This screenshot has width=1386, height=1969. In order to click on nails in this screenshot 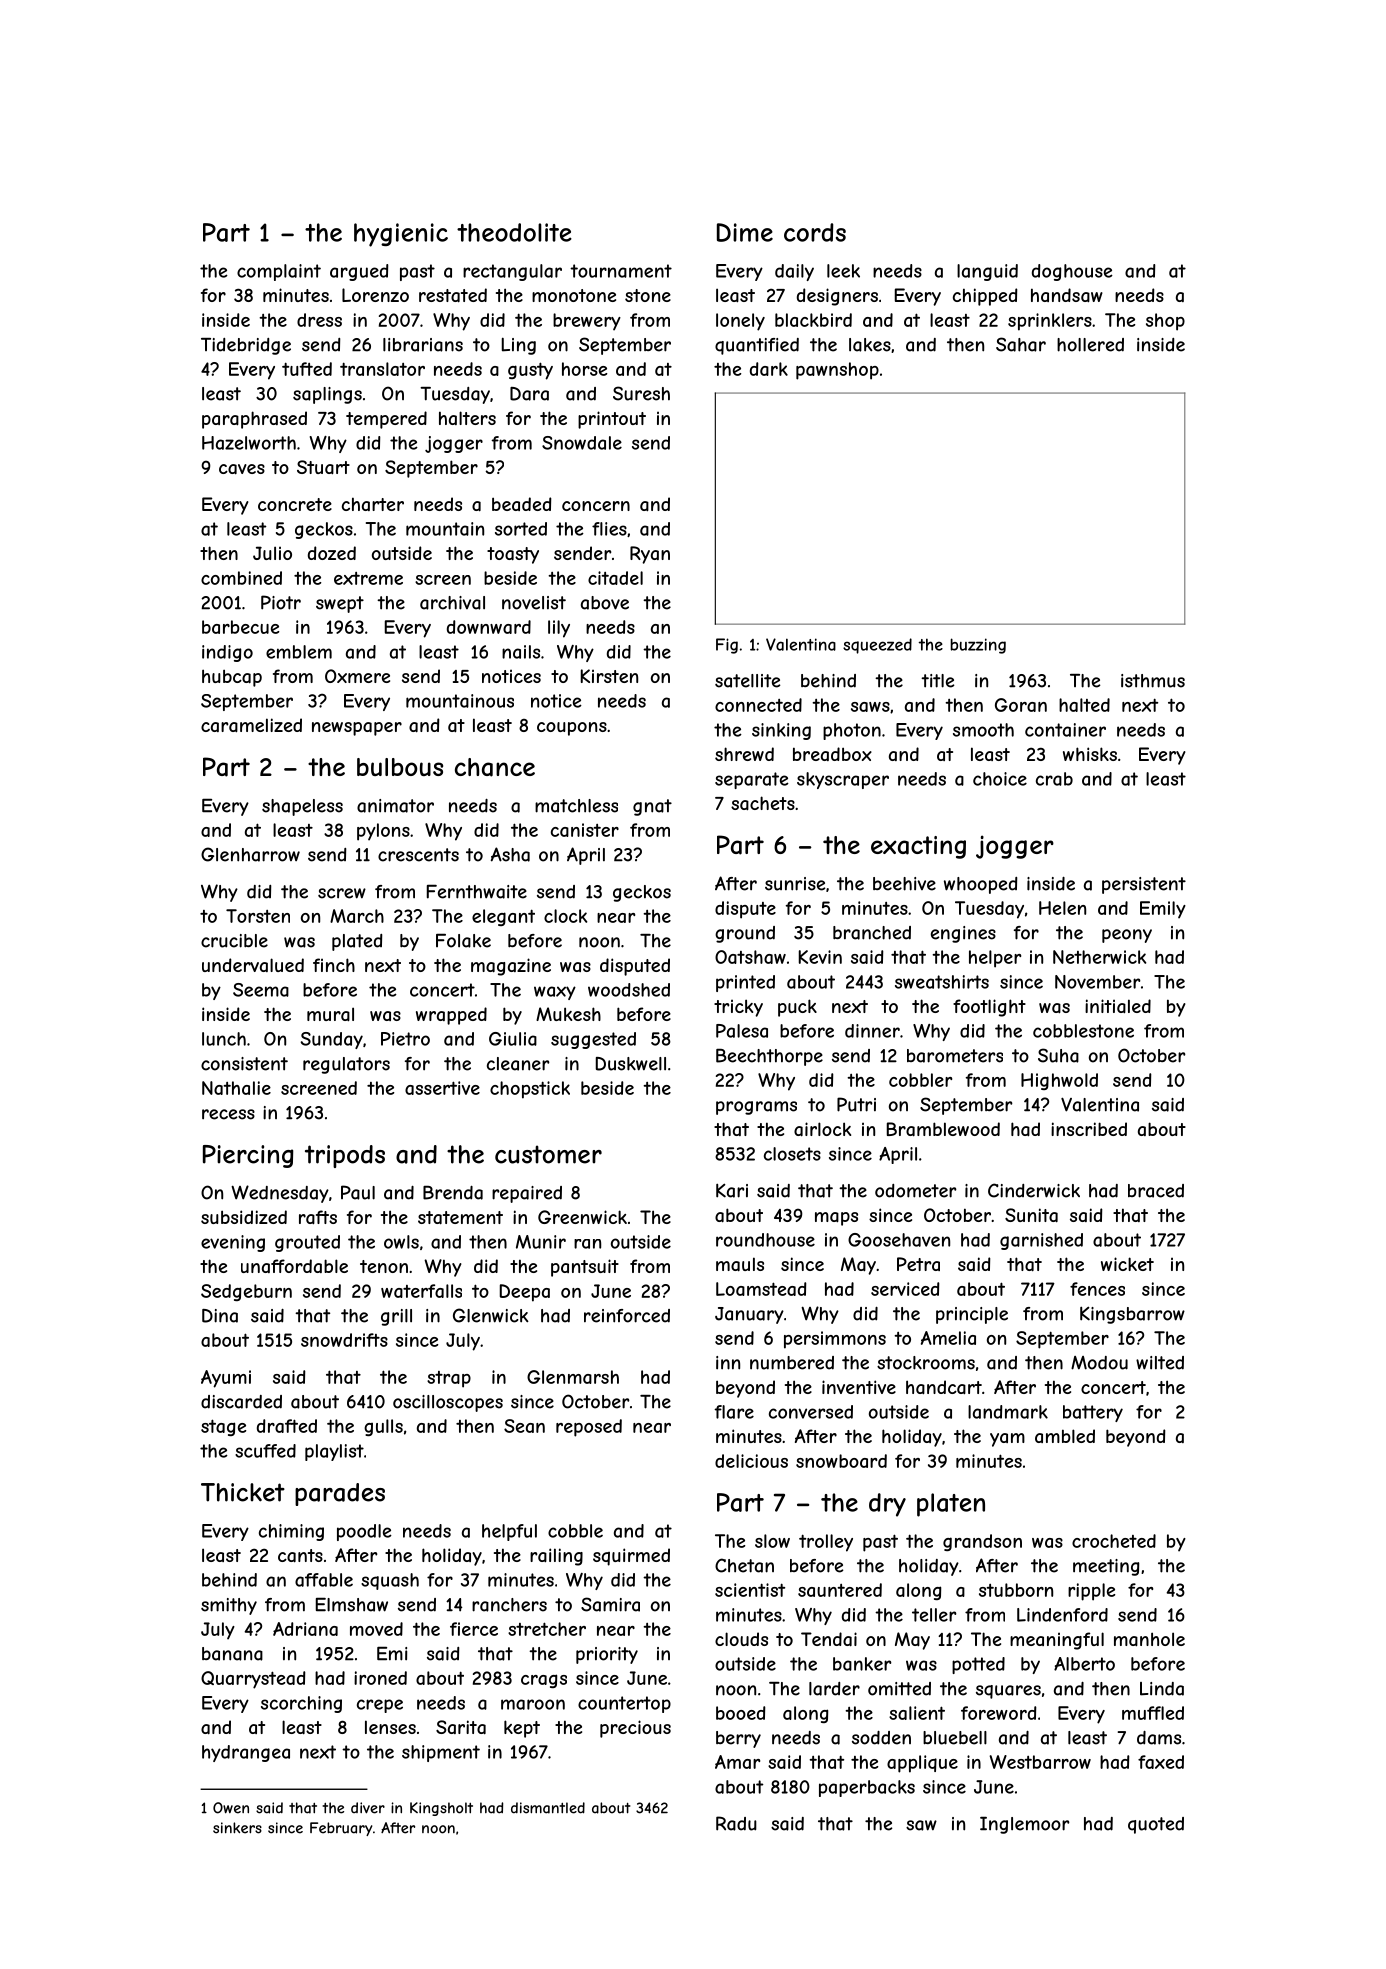, I will do `click(521, 652)`.
